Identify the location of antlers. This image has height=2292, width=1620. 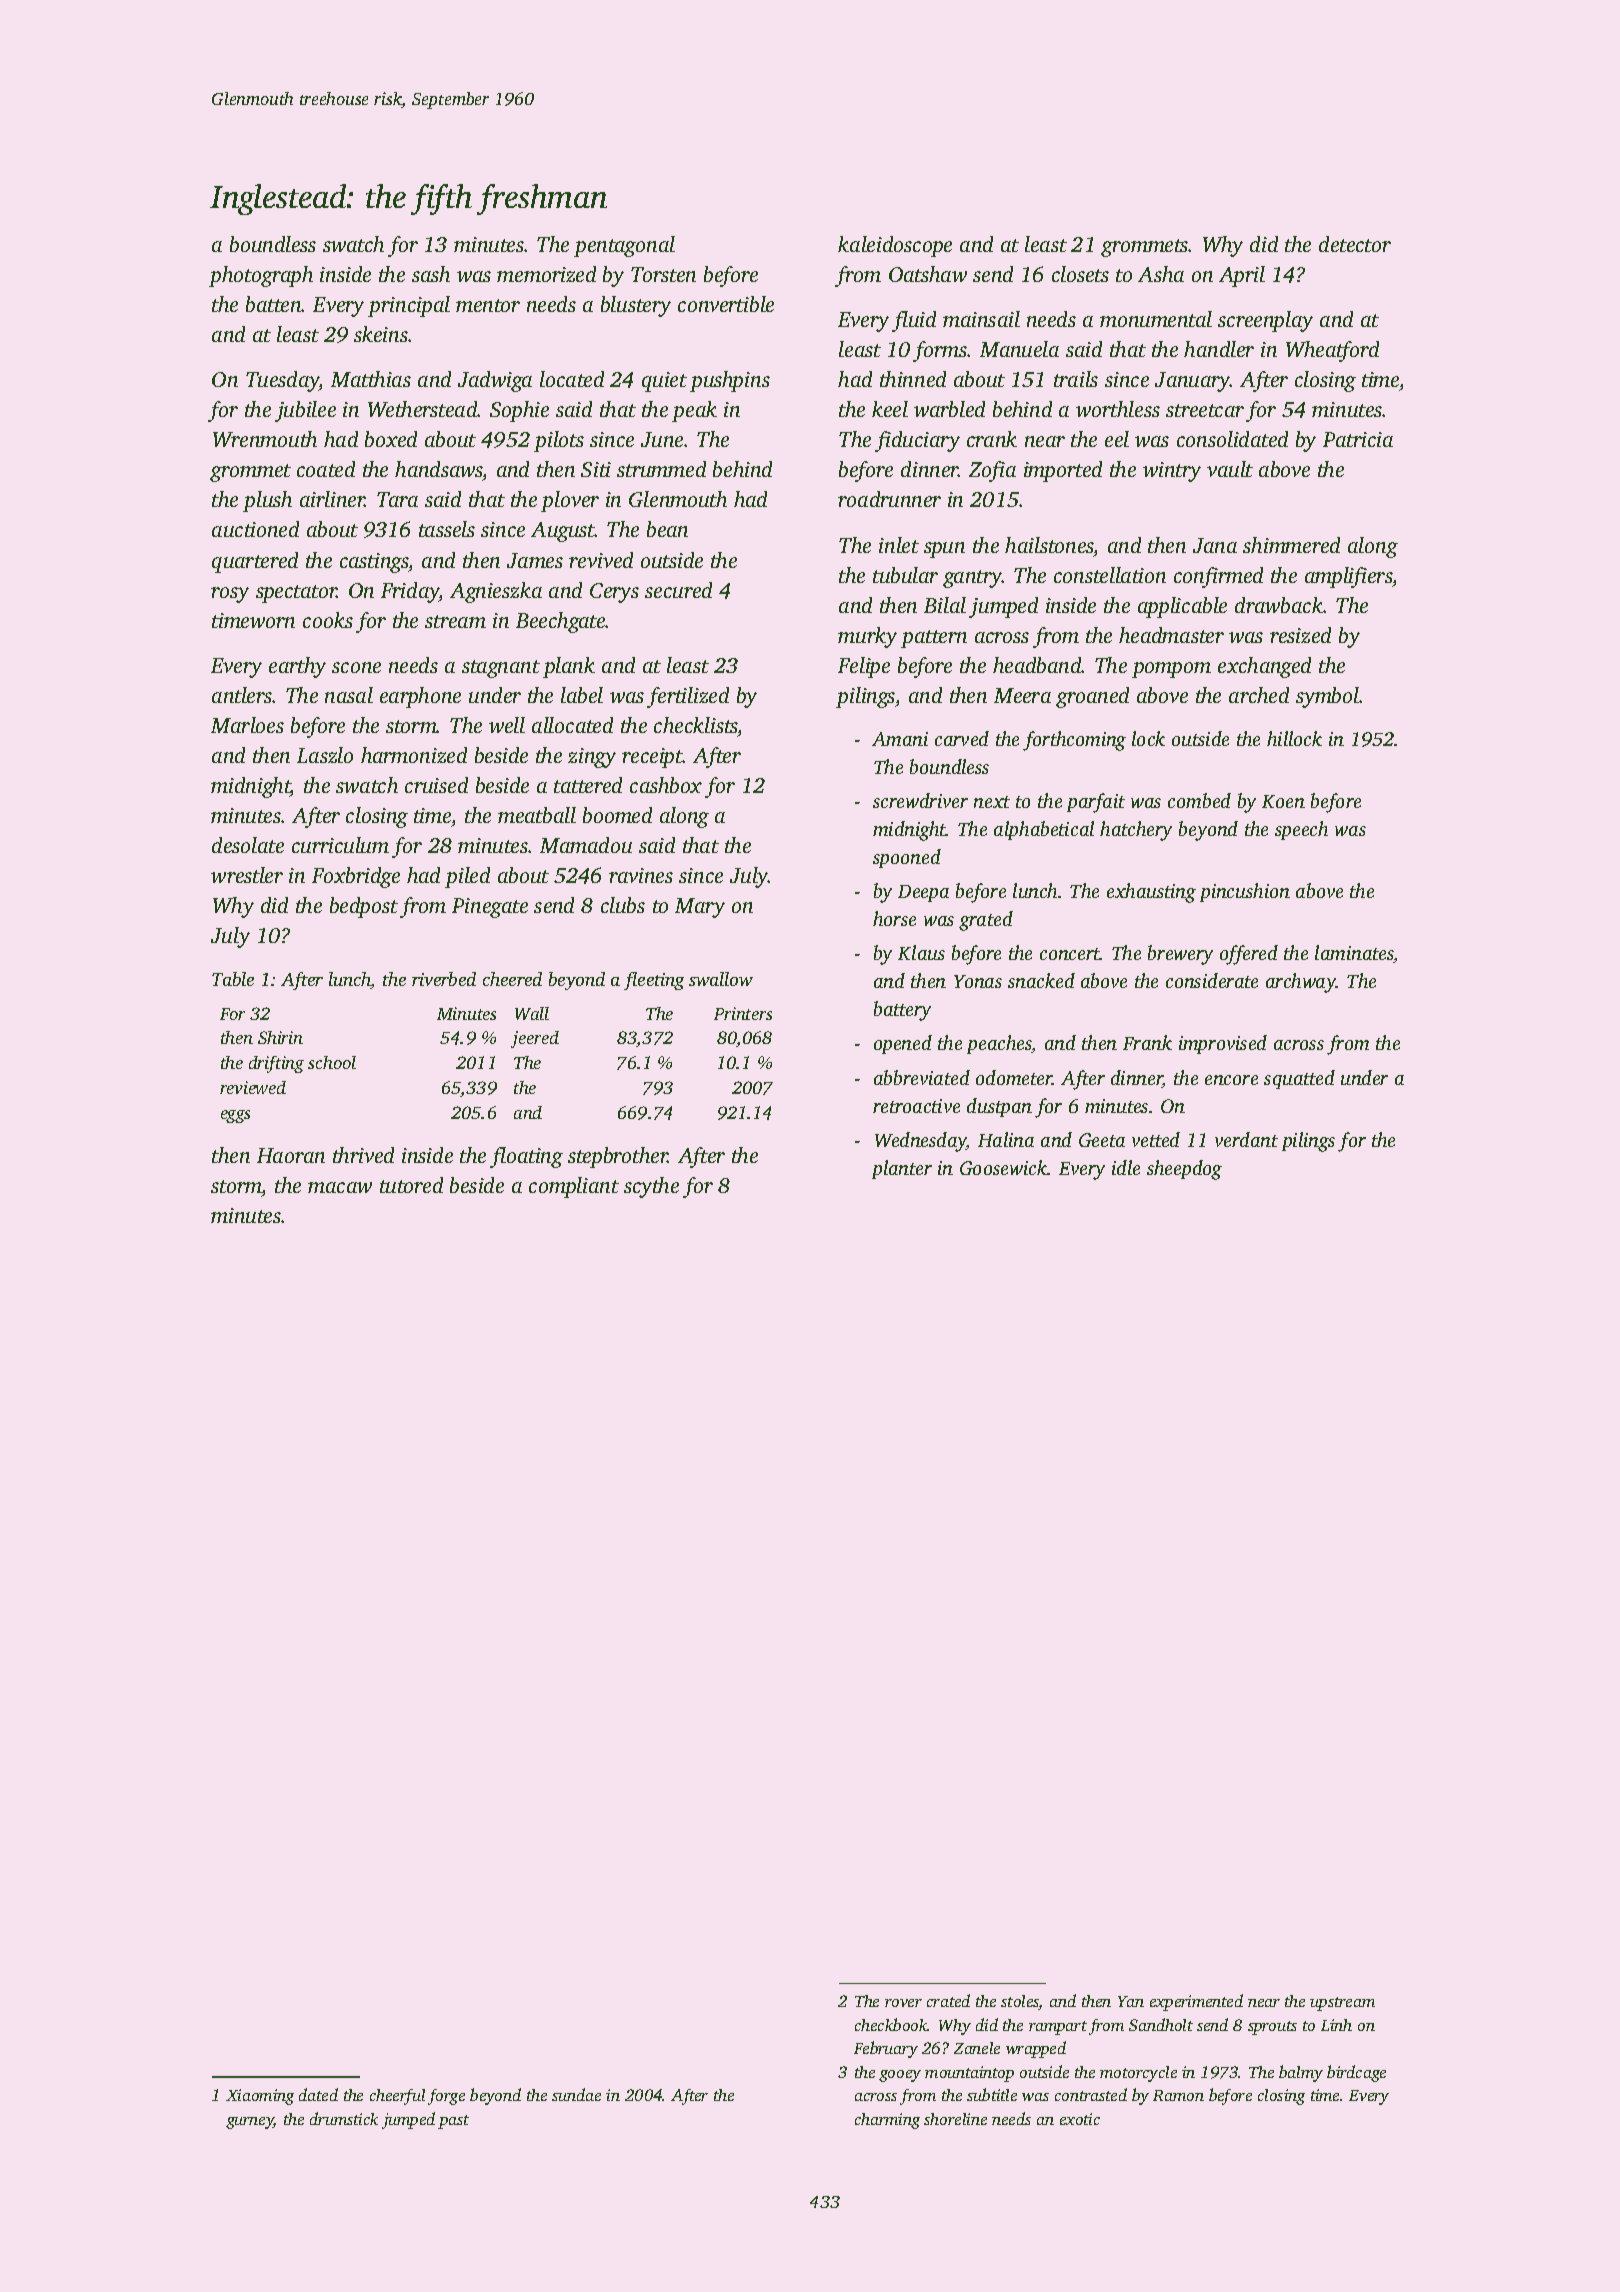
(242, 695).
